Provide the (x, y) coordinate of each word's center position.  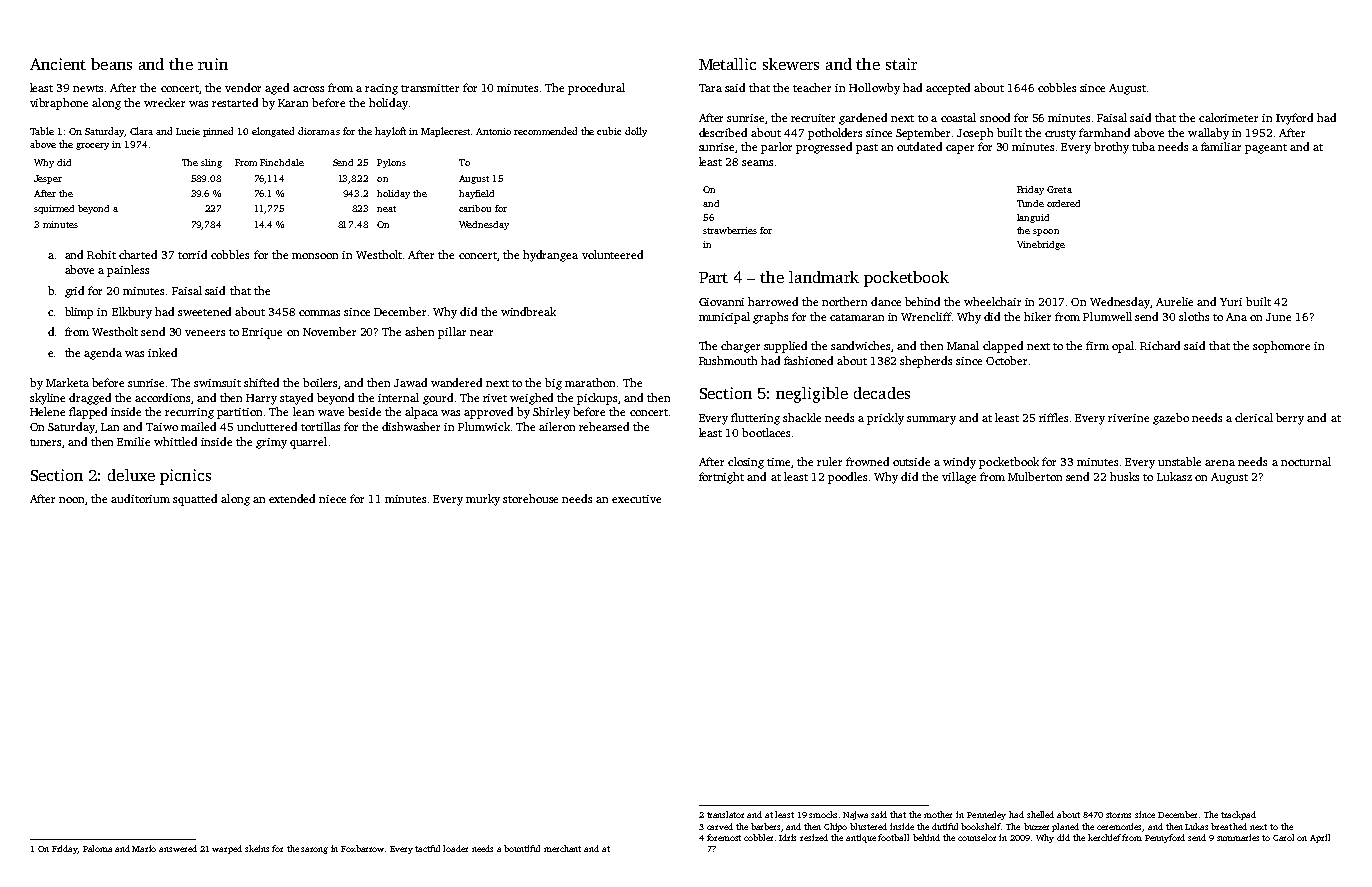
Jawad (410, 382)
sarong (314, 850)
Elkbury (132, 313)
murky (483, 500)
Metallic (727, 64)
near (481, 333)
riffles (1053, 417)
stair (901, 64)
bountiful (522, 848)
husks (1124, 476)
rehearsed (604, 426)
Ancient (58, 64)
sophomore (1281, 347)
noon (72, 501)
